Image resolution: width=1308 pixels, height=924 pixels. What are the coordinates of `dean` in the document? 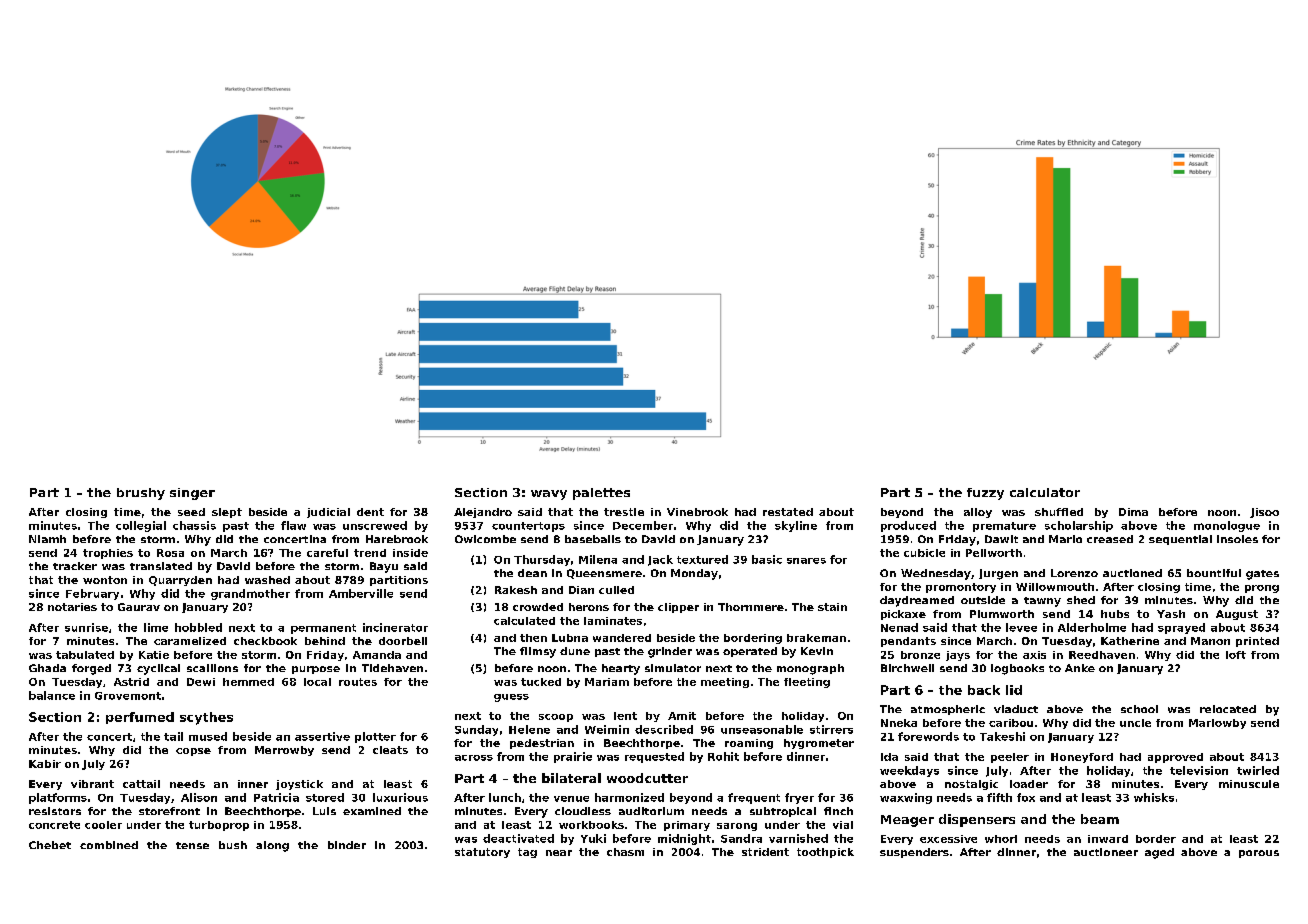 It's located at (532, 573).
